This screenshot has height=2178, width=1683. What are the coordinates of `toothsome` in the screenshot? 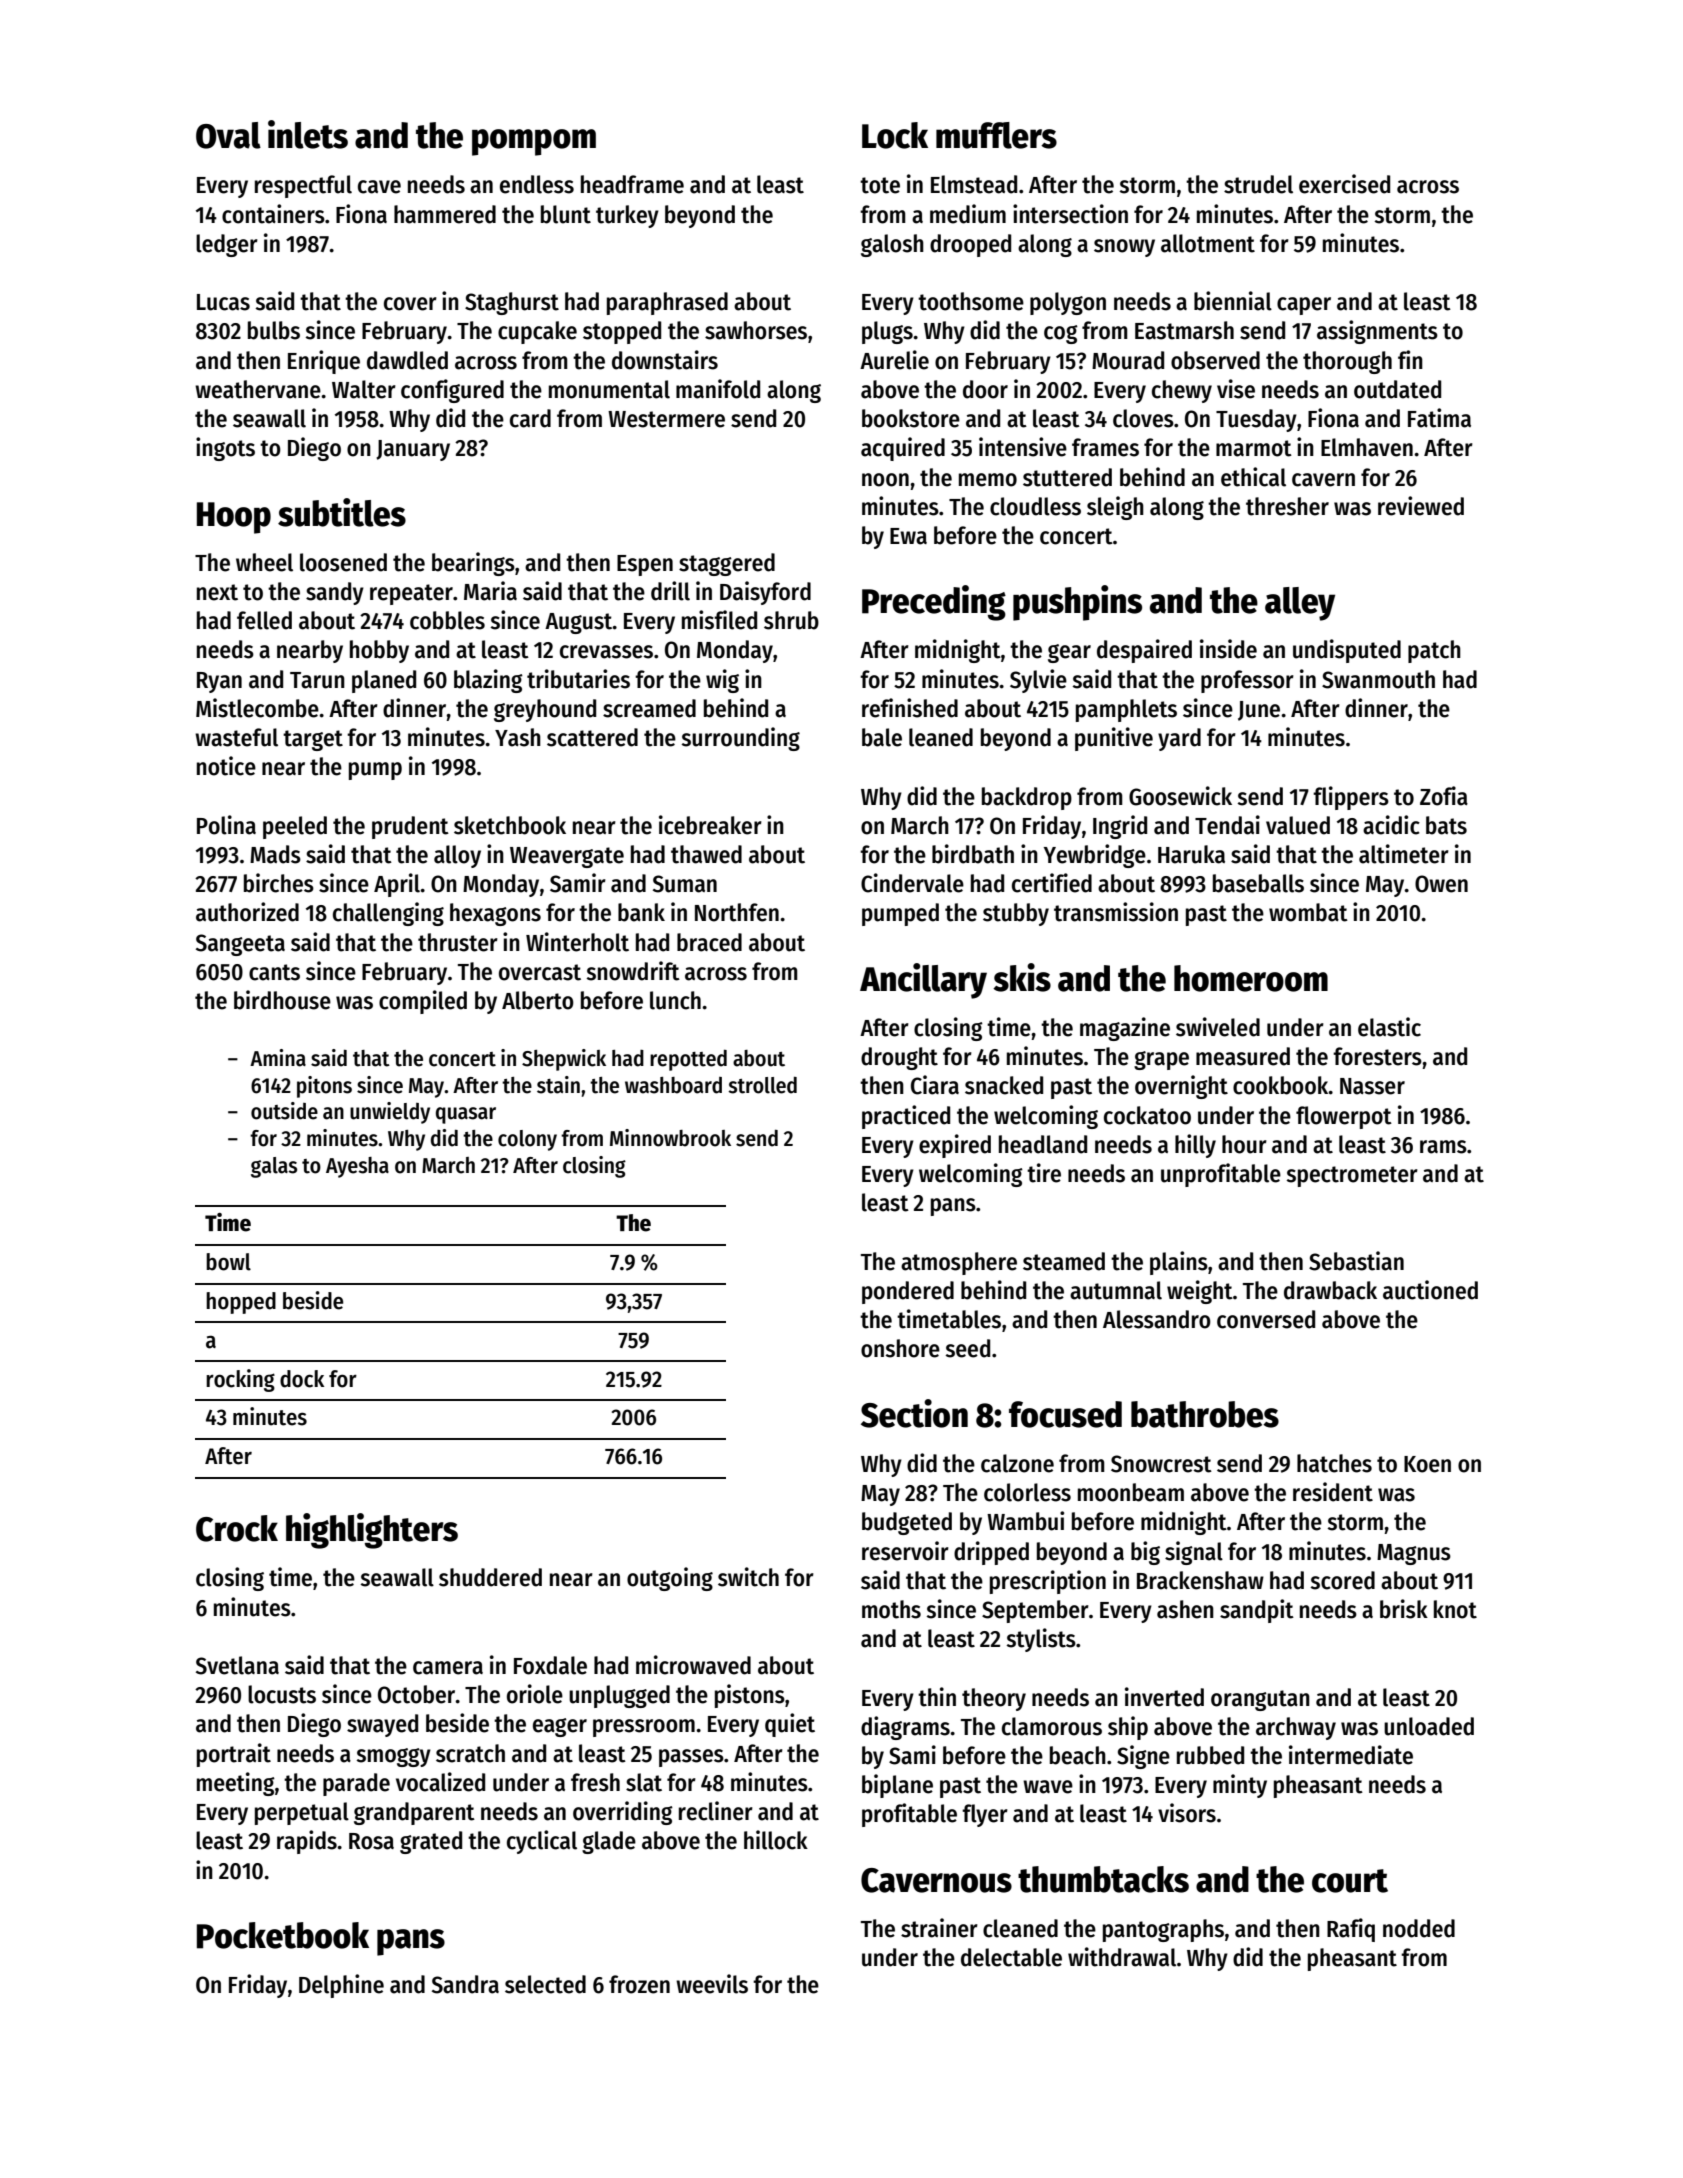 It's located at (971, 301).
